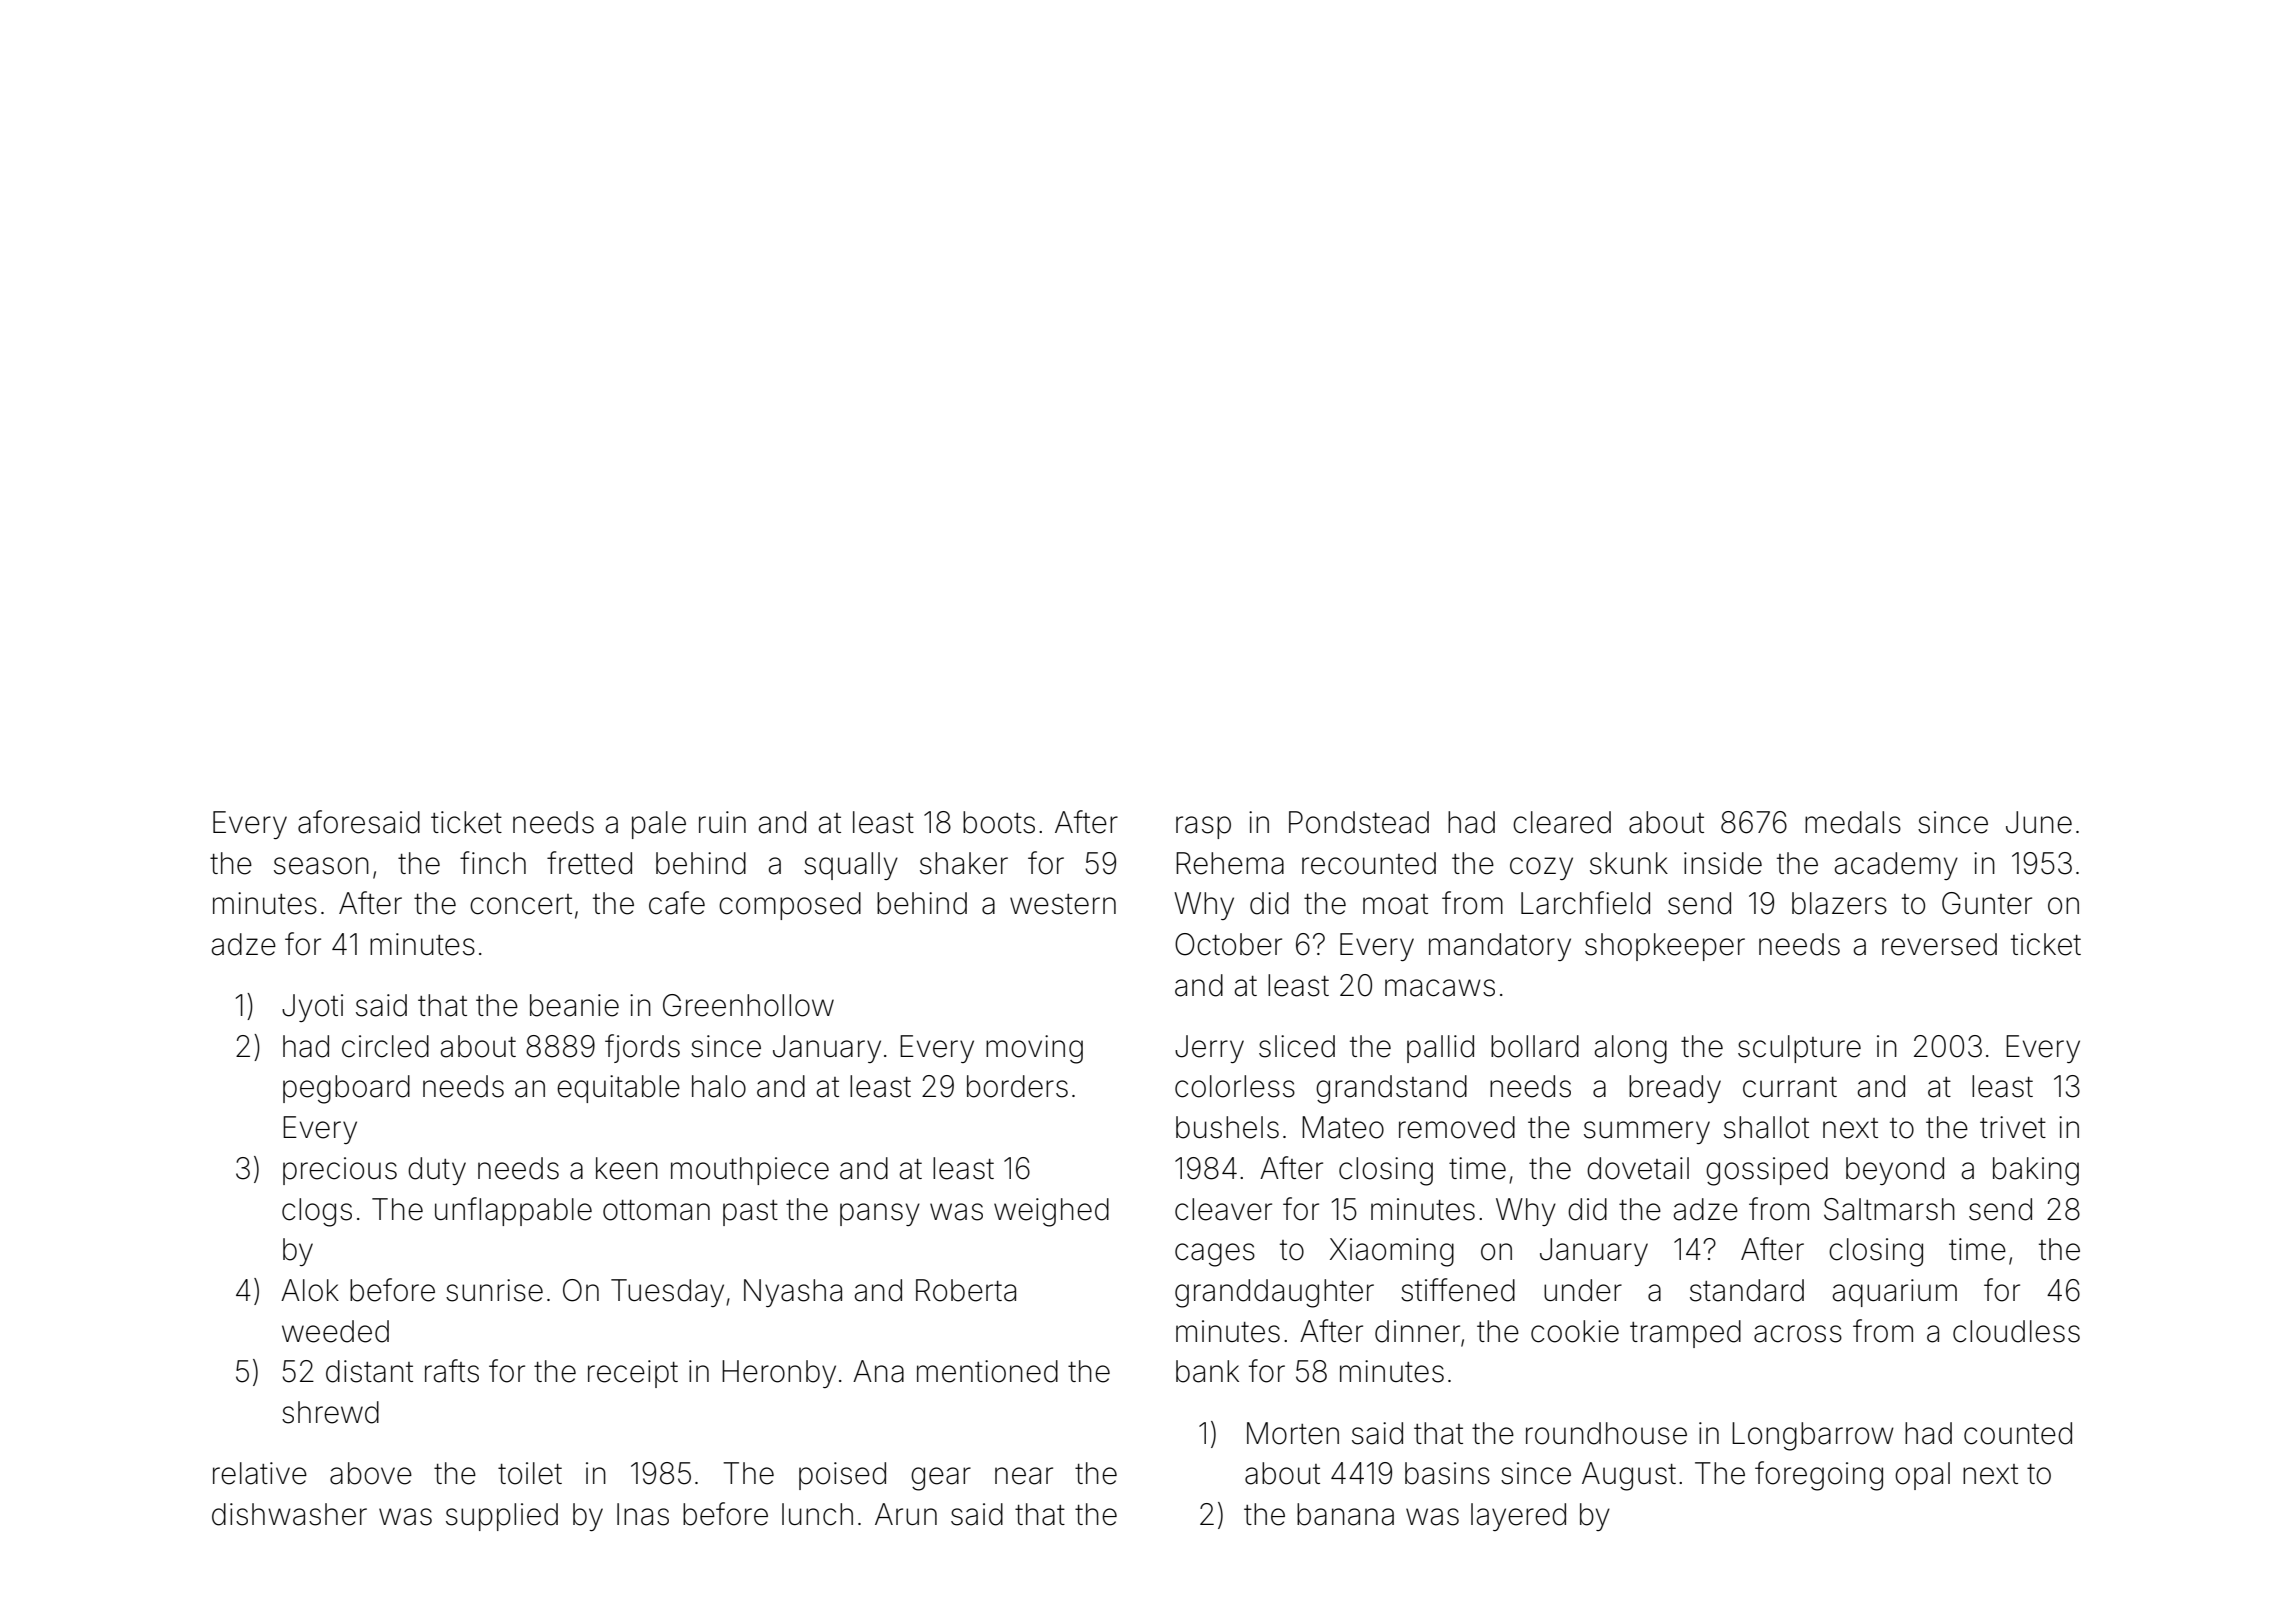  What do you see at coordinates (1685, 1334) in the screenshot?
I see `tramped` at bounding box center [1685, 1334].
